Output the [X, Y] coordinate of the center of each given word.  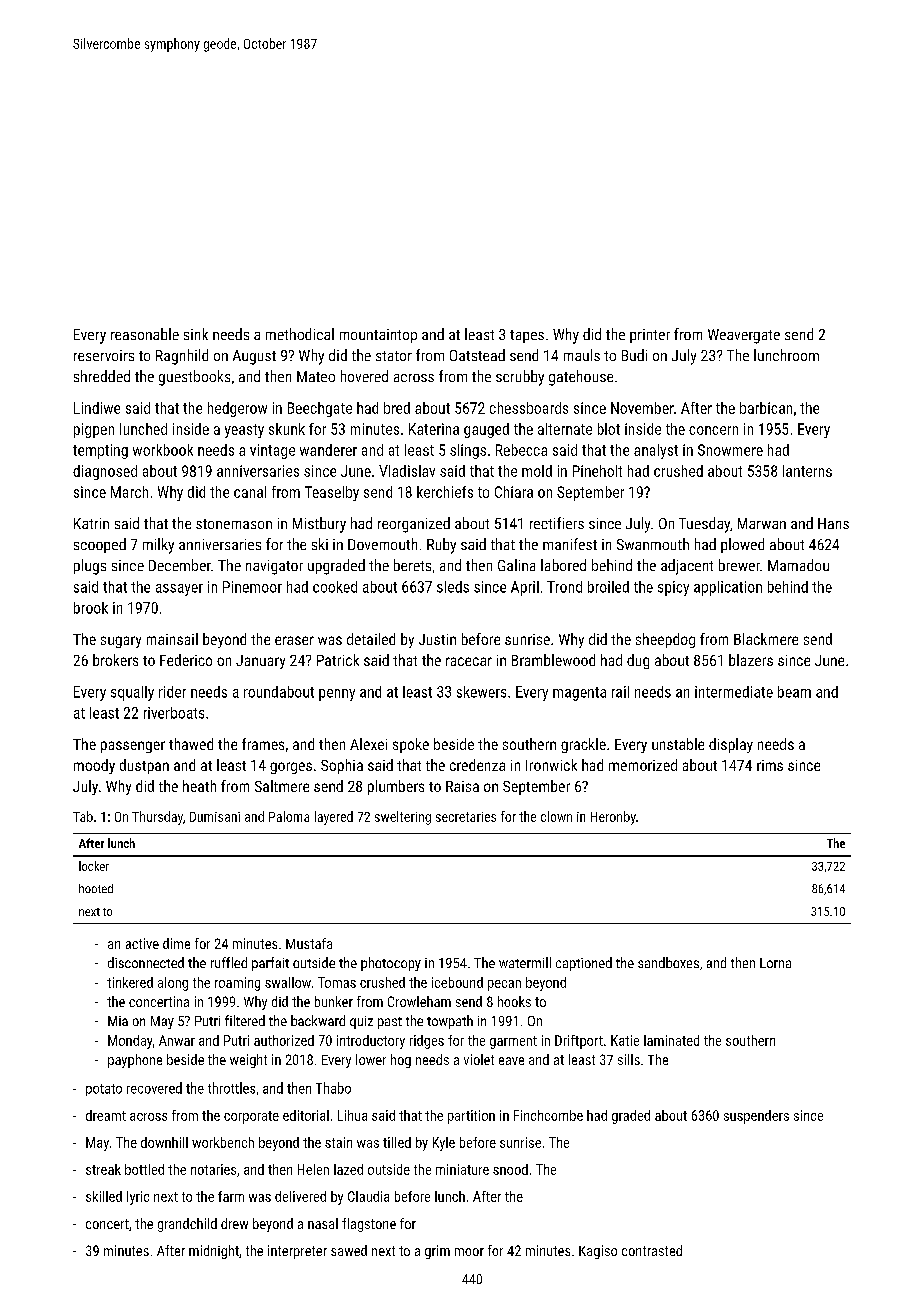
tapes [527, 336]
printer [650, 336]
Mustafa [309, 943]
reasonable [145, 334]
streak [103, 1169]
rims [770, 765]
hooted [96, 888]
